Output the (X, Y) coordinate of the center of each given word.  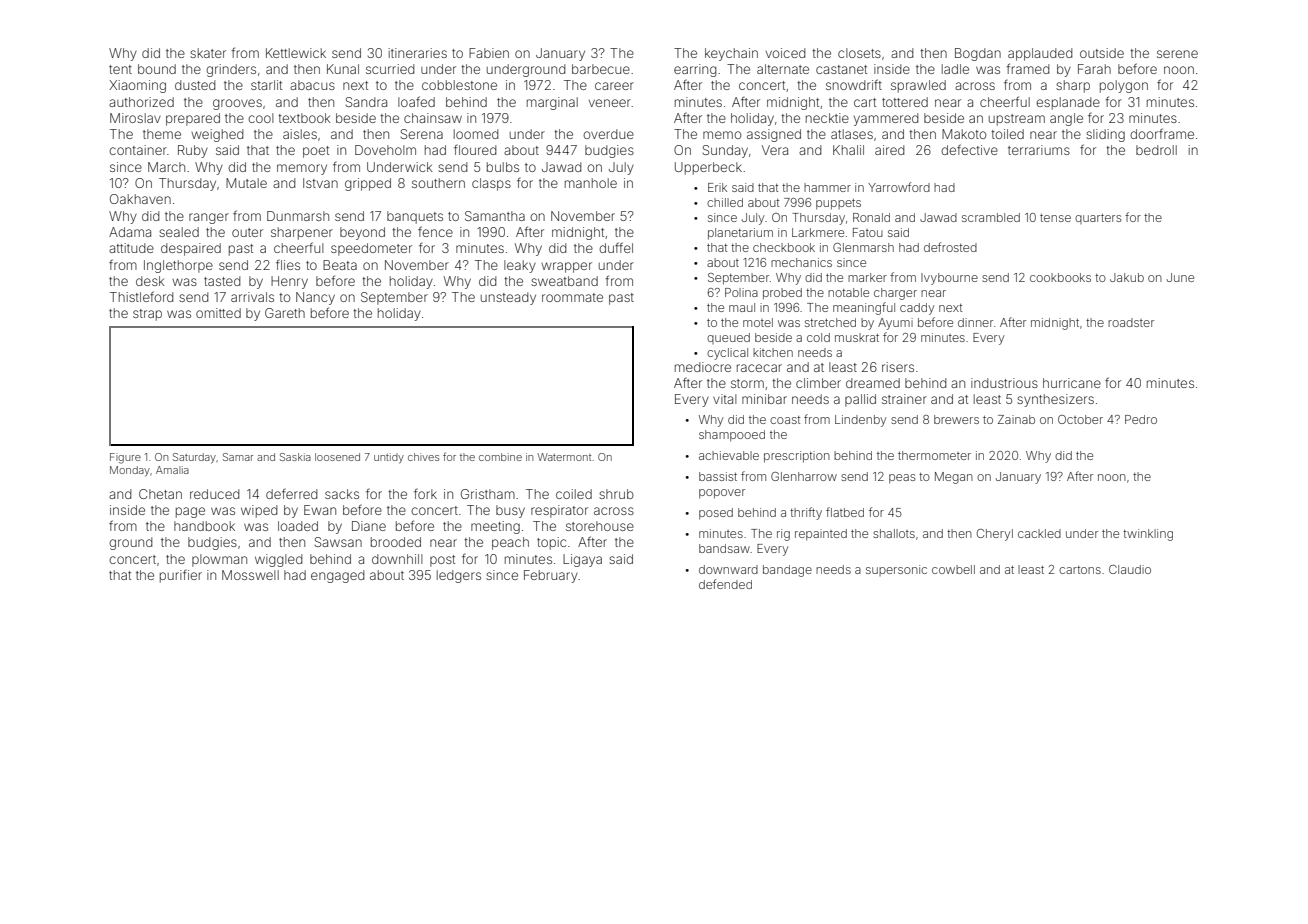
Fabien (489, 53)
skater (208, 53)
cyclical (727, 354)
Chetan (160, 494)
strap (147, 315)
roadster (1131, 322)
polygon (1124, 86)
